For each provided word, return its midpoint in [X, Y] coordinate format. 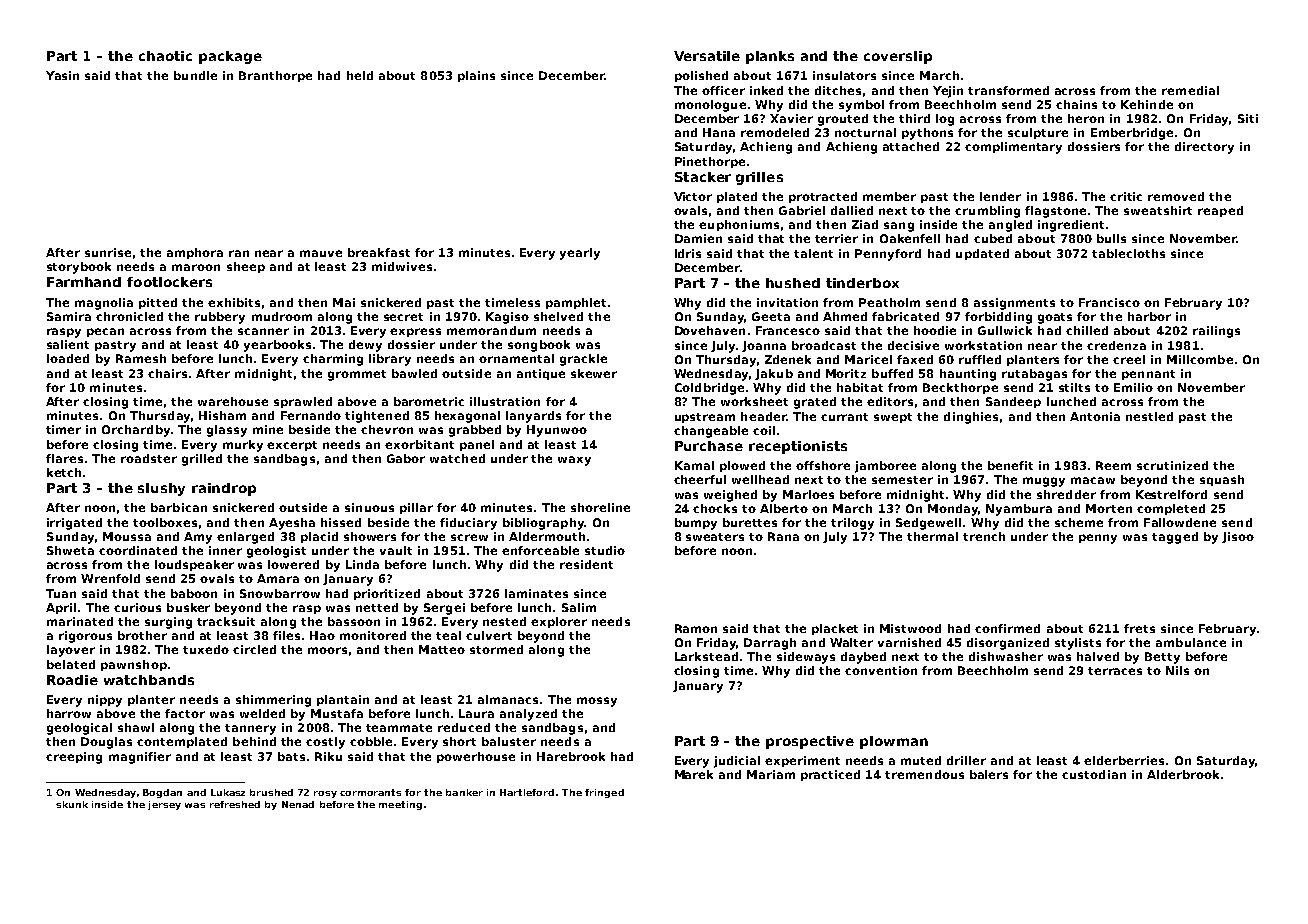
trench [984, 536]
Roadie [72, 680]
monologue [710, 106]
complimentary [1013, 148]
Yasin [62, 75]
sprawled [303, 402]
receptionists [798, 447]
